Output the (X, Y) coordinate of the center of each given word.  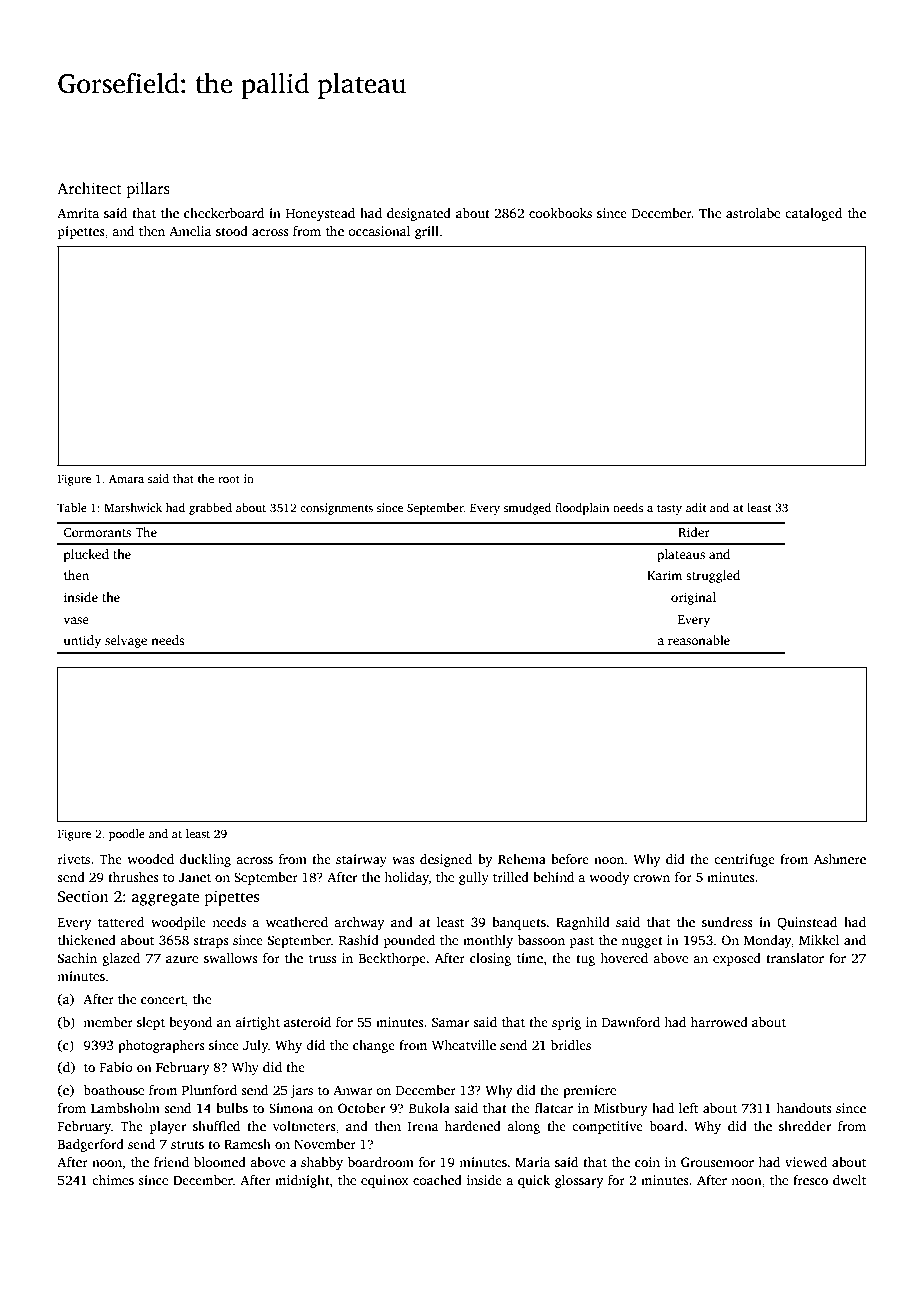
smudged (527, 509)
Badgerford (91, 1145)
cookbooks (560, 213)
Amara (126, 478)
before (570, 859)
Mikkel (819, 940)
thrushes (133, 877)
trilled (511, 877)
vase (76, 620)
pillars (148, 190)
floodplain (582, 509)
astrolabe (753, 213)
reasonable (699, 640)
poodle (127, 835)
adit (696, 507)
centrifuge (744, 860)
